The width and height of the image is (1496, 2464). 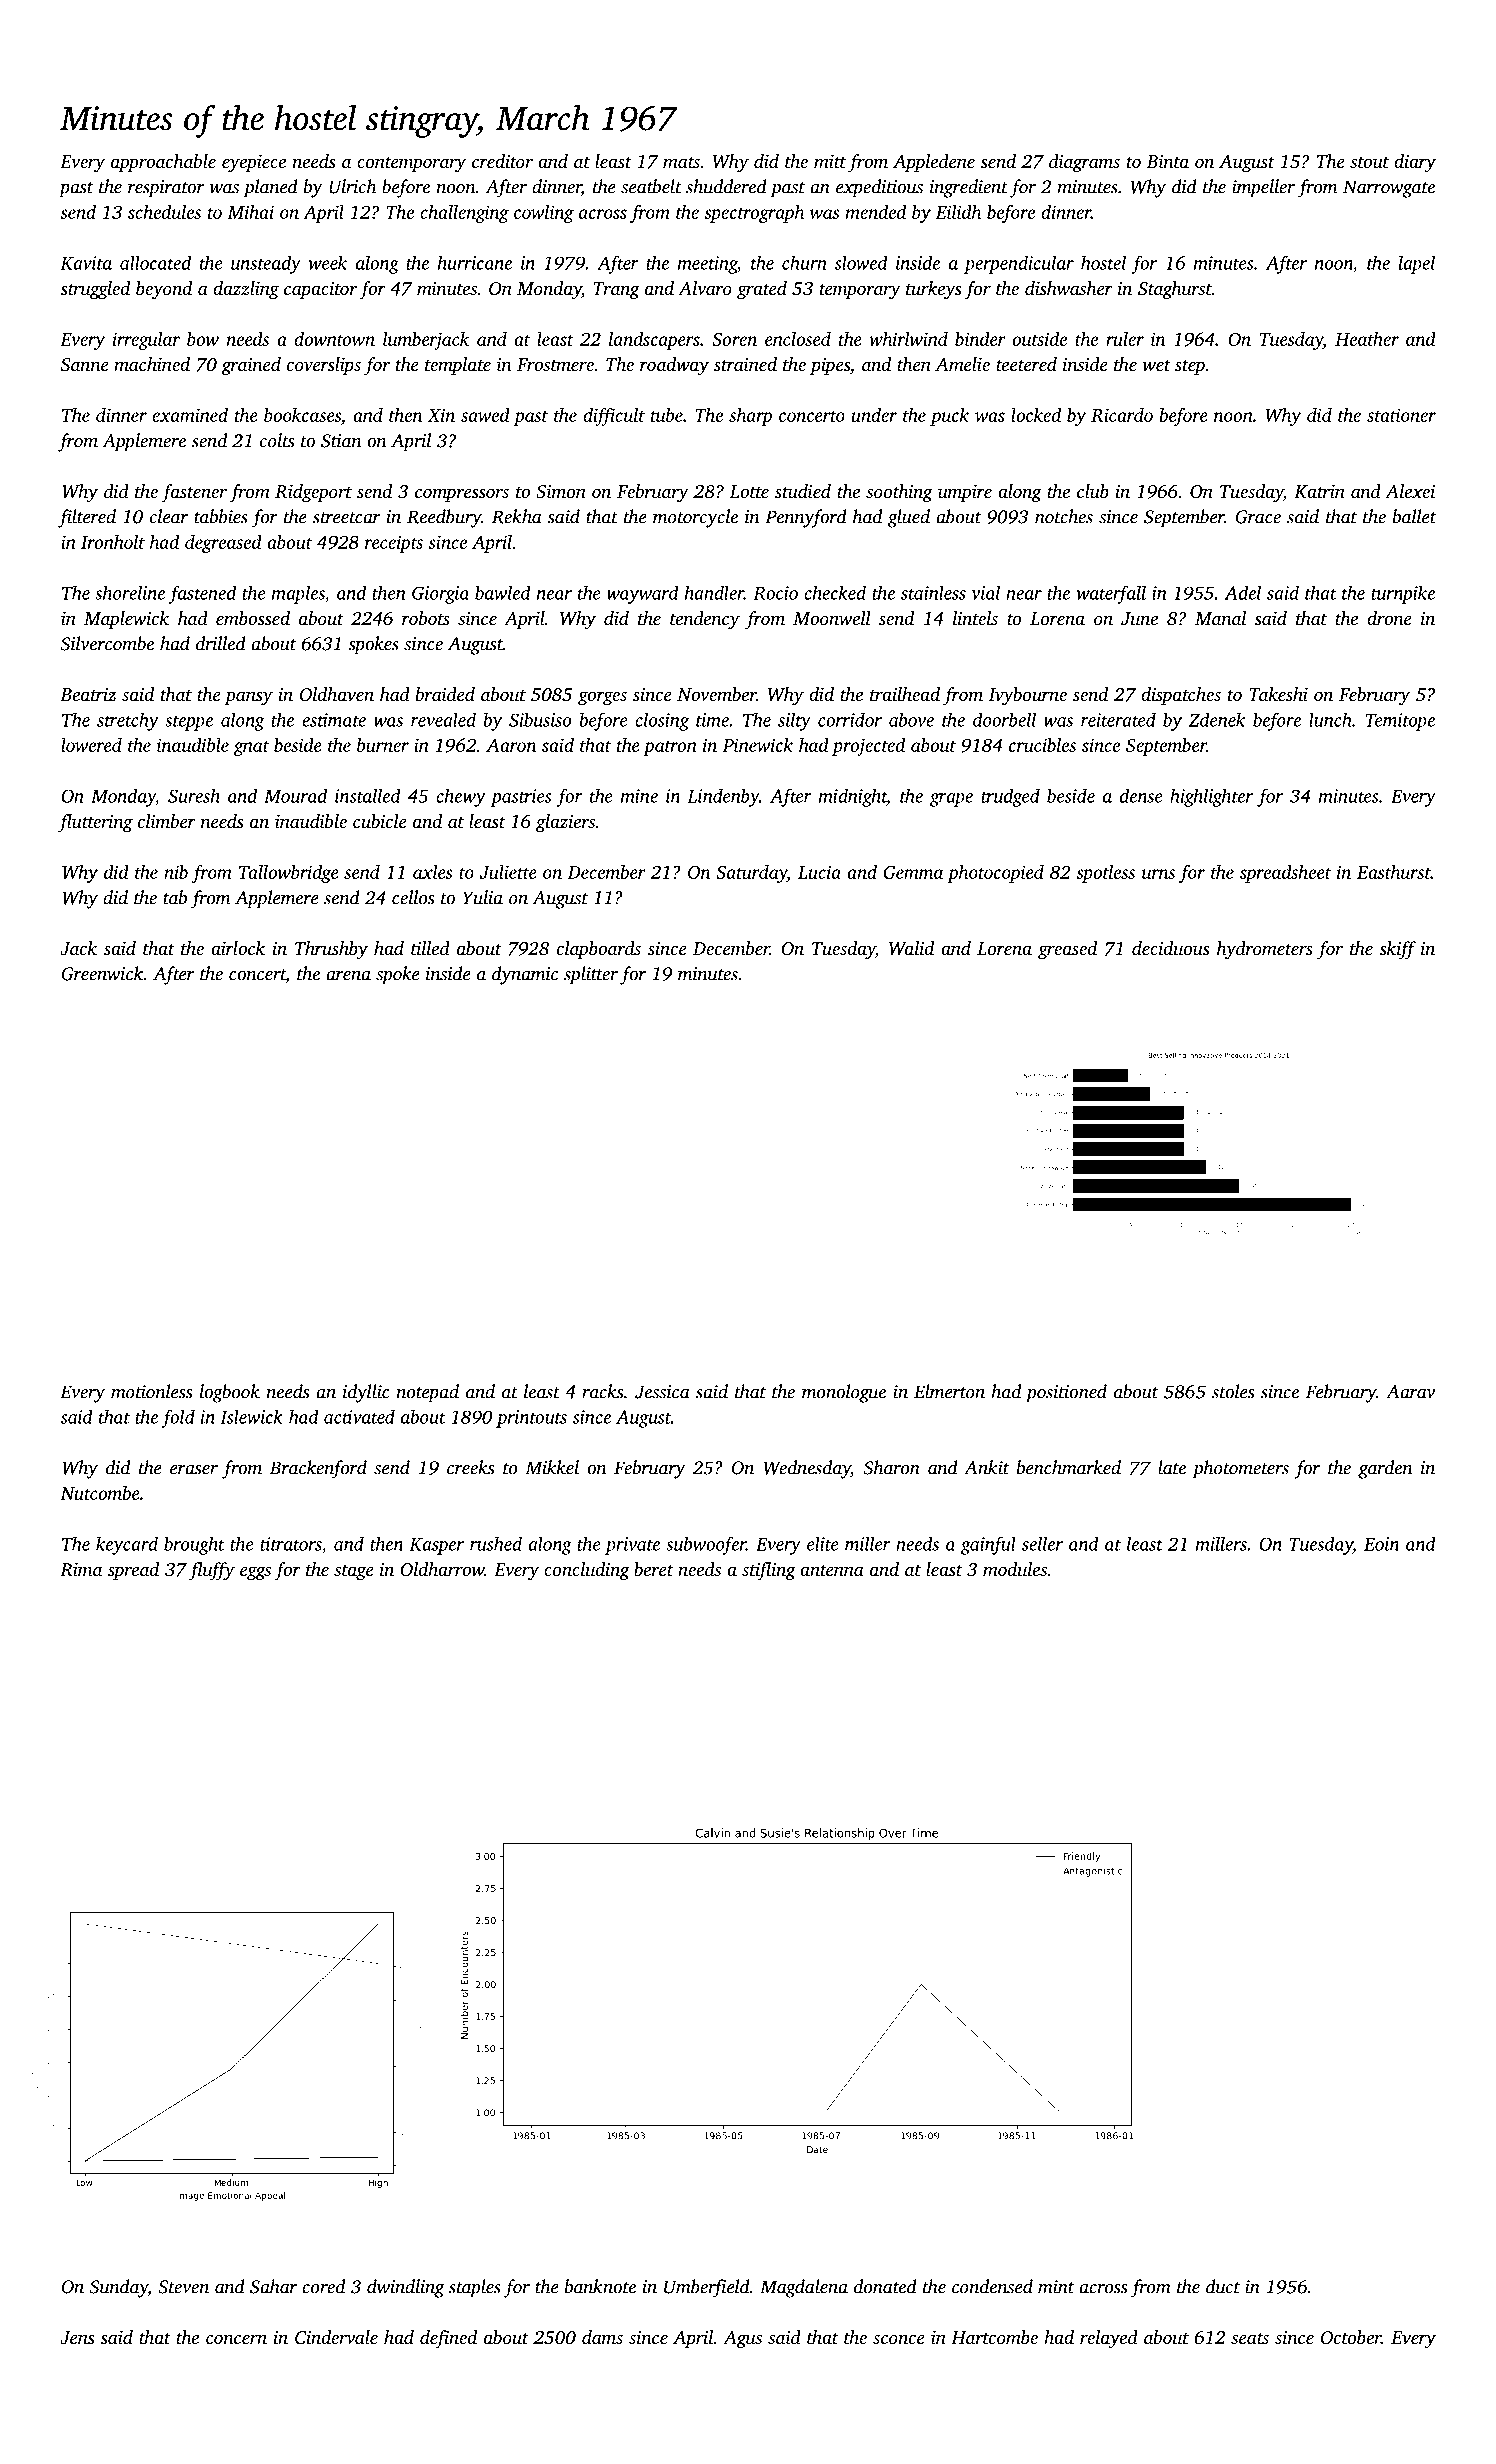 What do you see at coordinates (1381, 1544) in the image?
I see `Eoin` at bounding box center [1381, 1544].
